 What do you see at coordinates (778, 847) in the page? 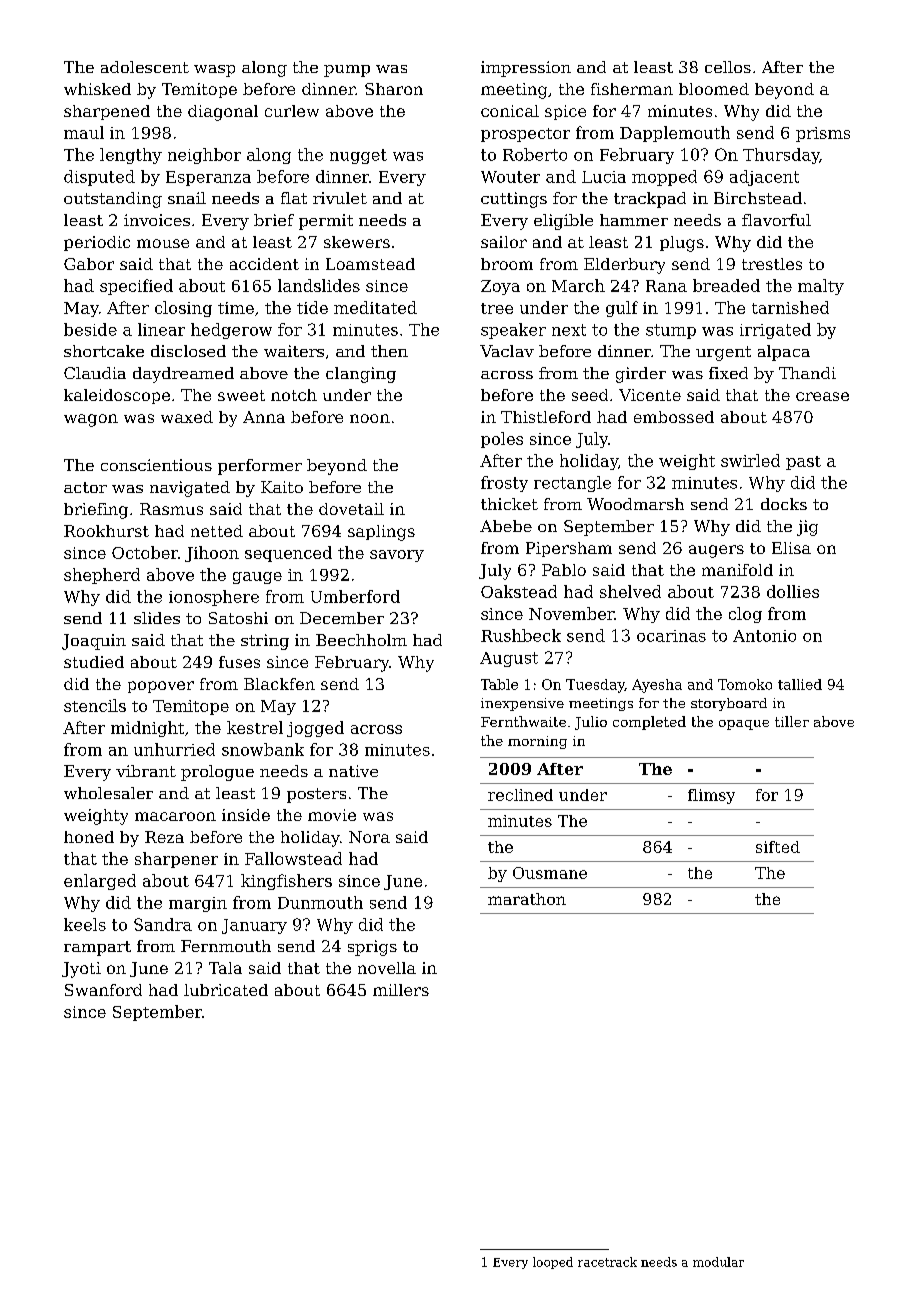
I see `sifted` at bounding box center [778, 847].
